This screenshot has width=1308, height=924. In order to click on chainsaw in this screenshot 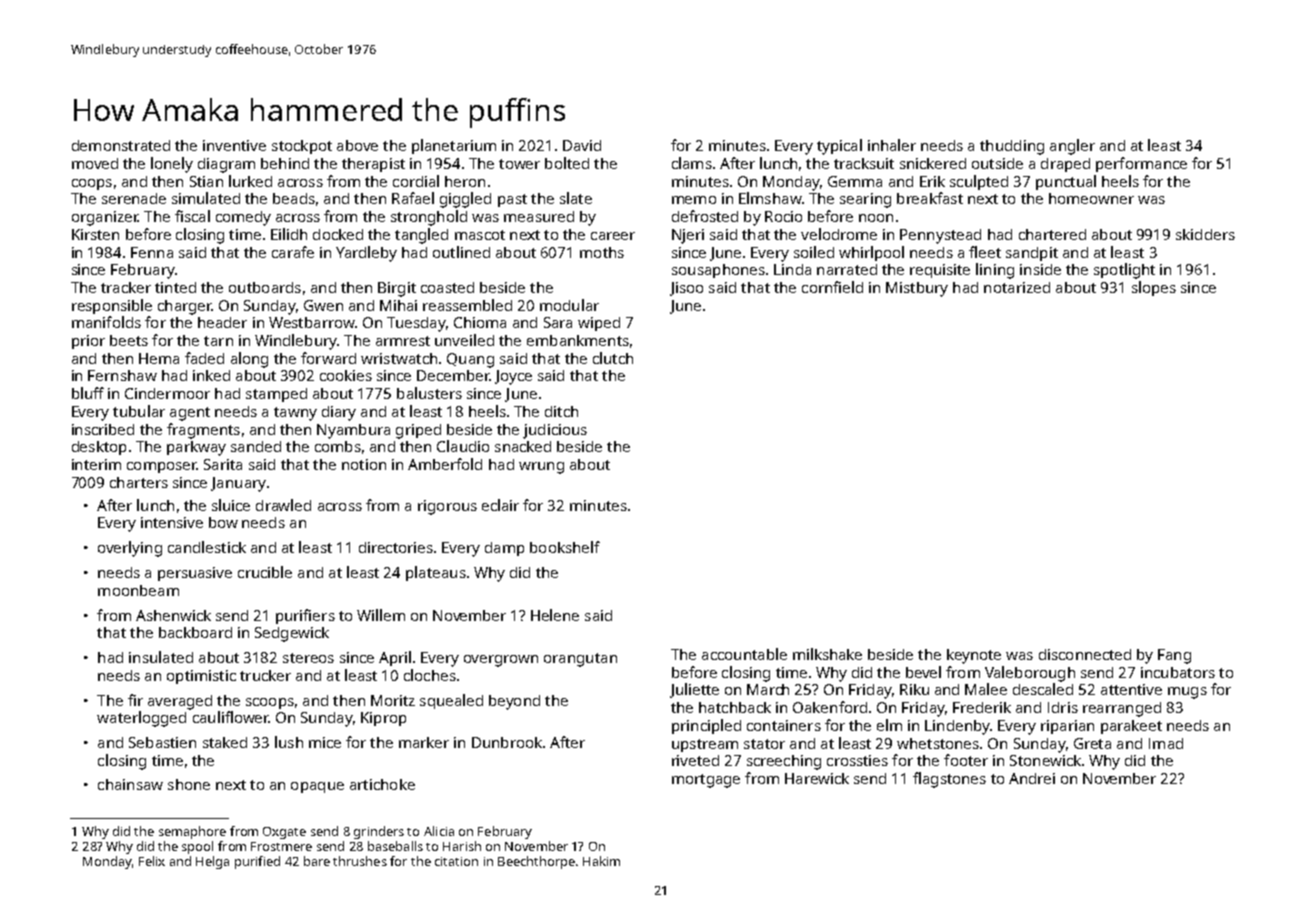, I will do `click(130, 784)`.
